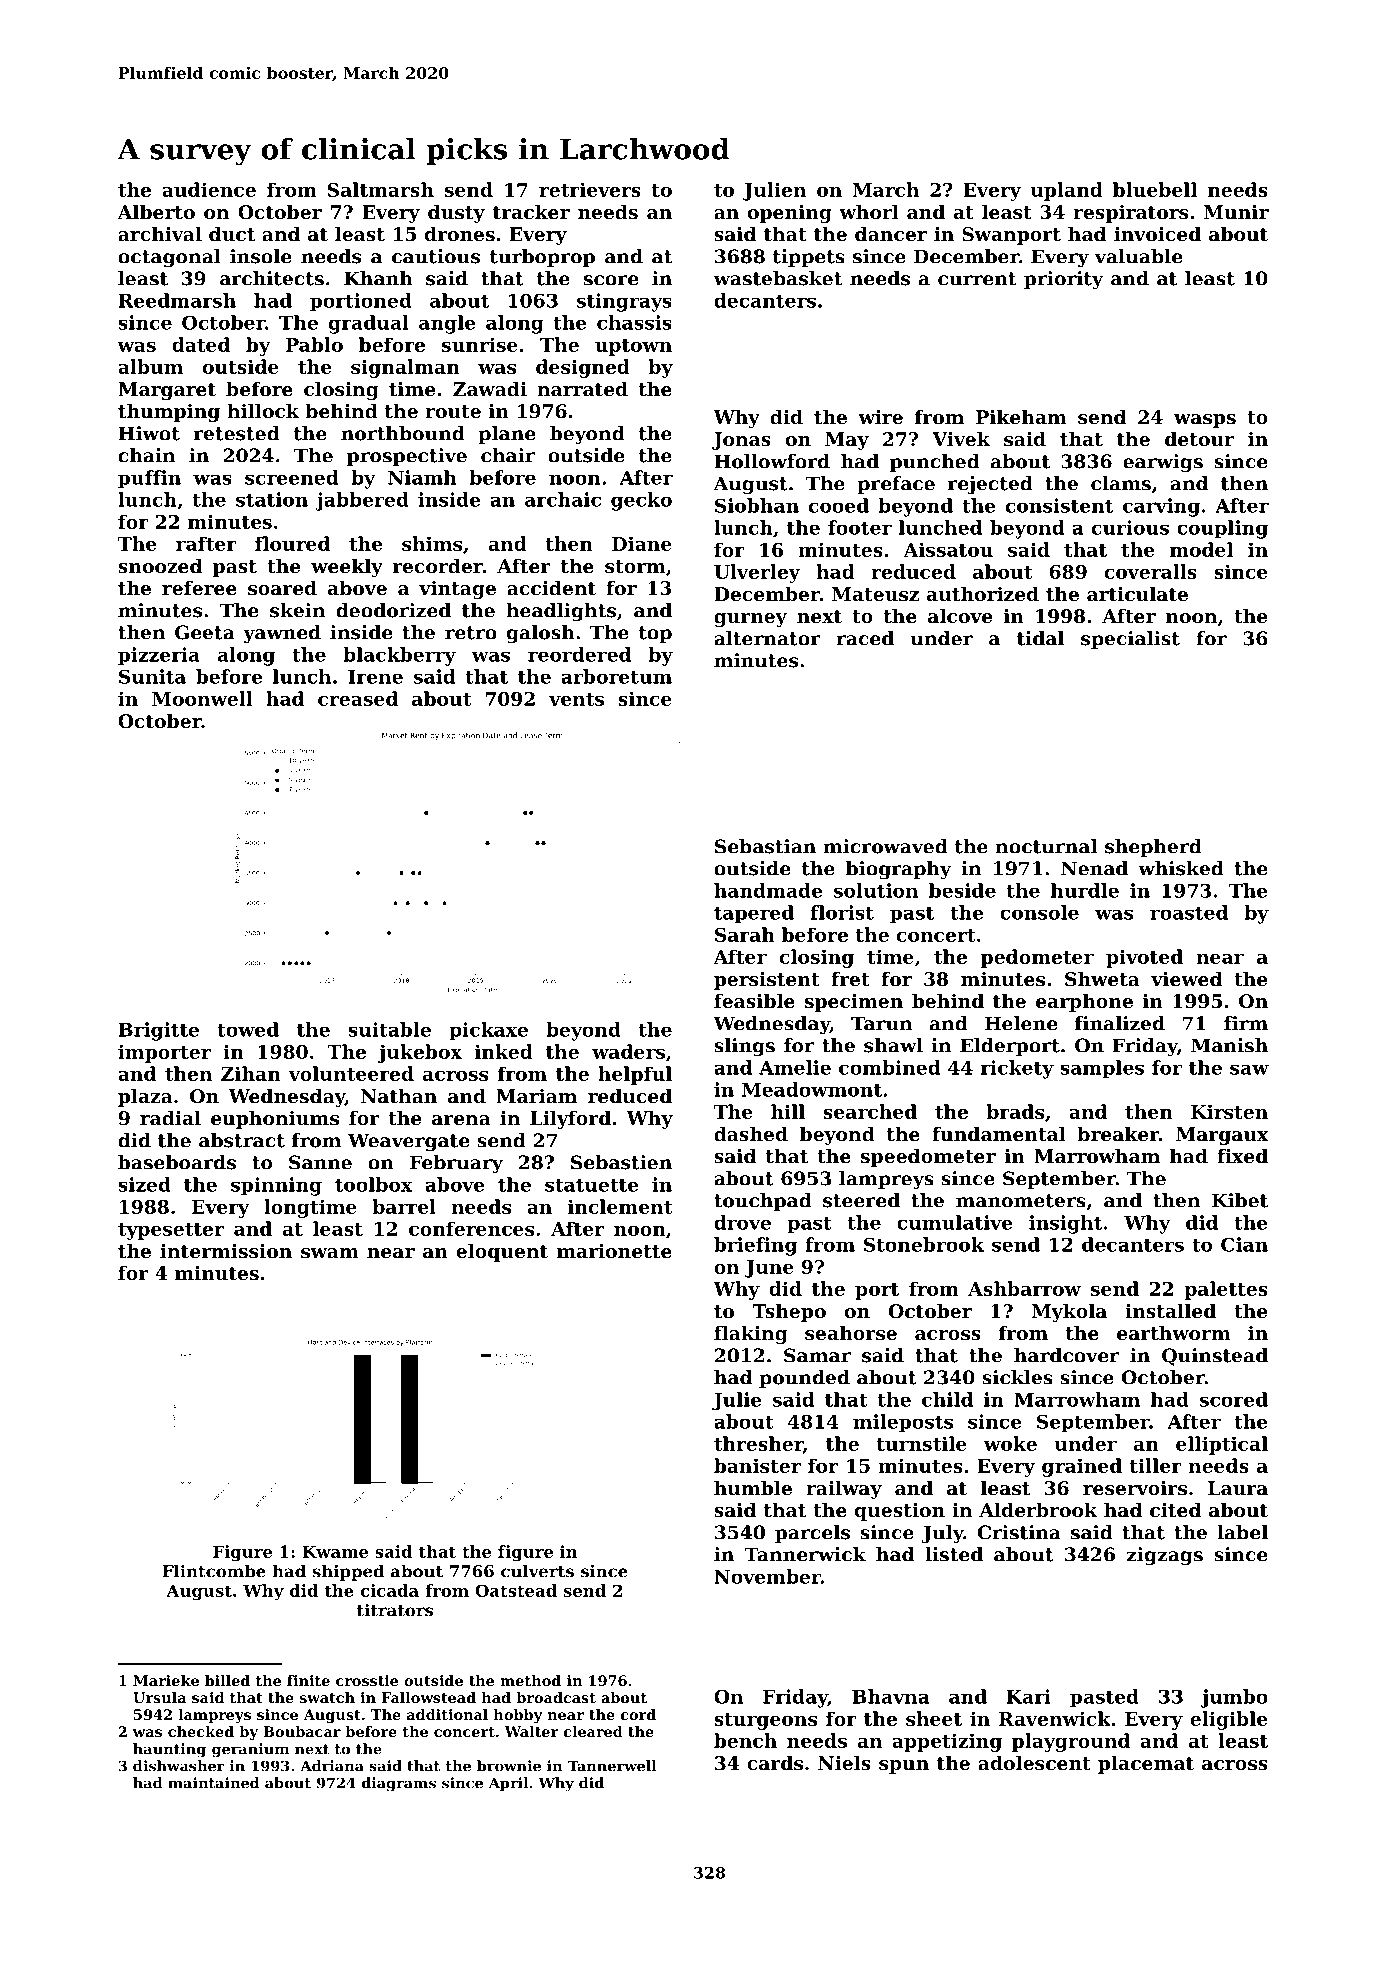  What do you see at coordinates (358, 698) in the screenshot?
I see `creased` at bounding box center [358, 698].
